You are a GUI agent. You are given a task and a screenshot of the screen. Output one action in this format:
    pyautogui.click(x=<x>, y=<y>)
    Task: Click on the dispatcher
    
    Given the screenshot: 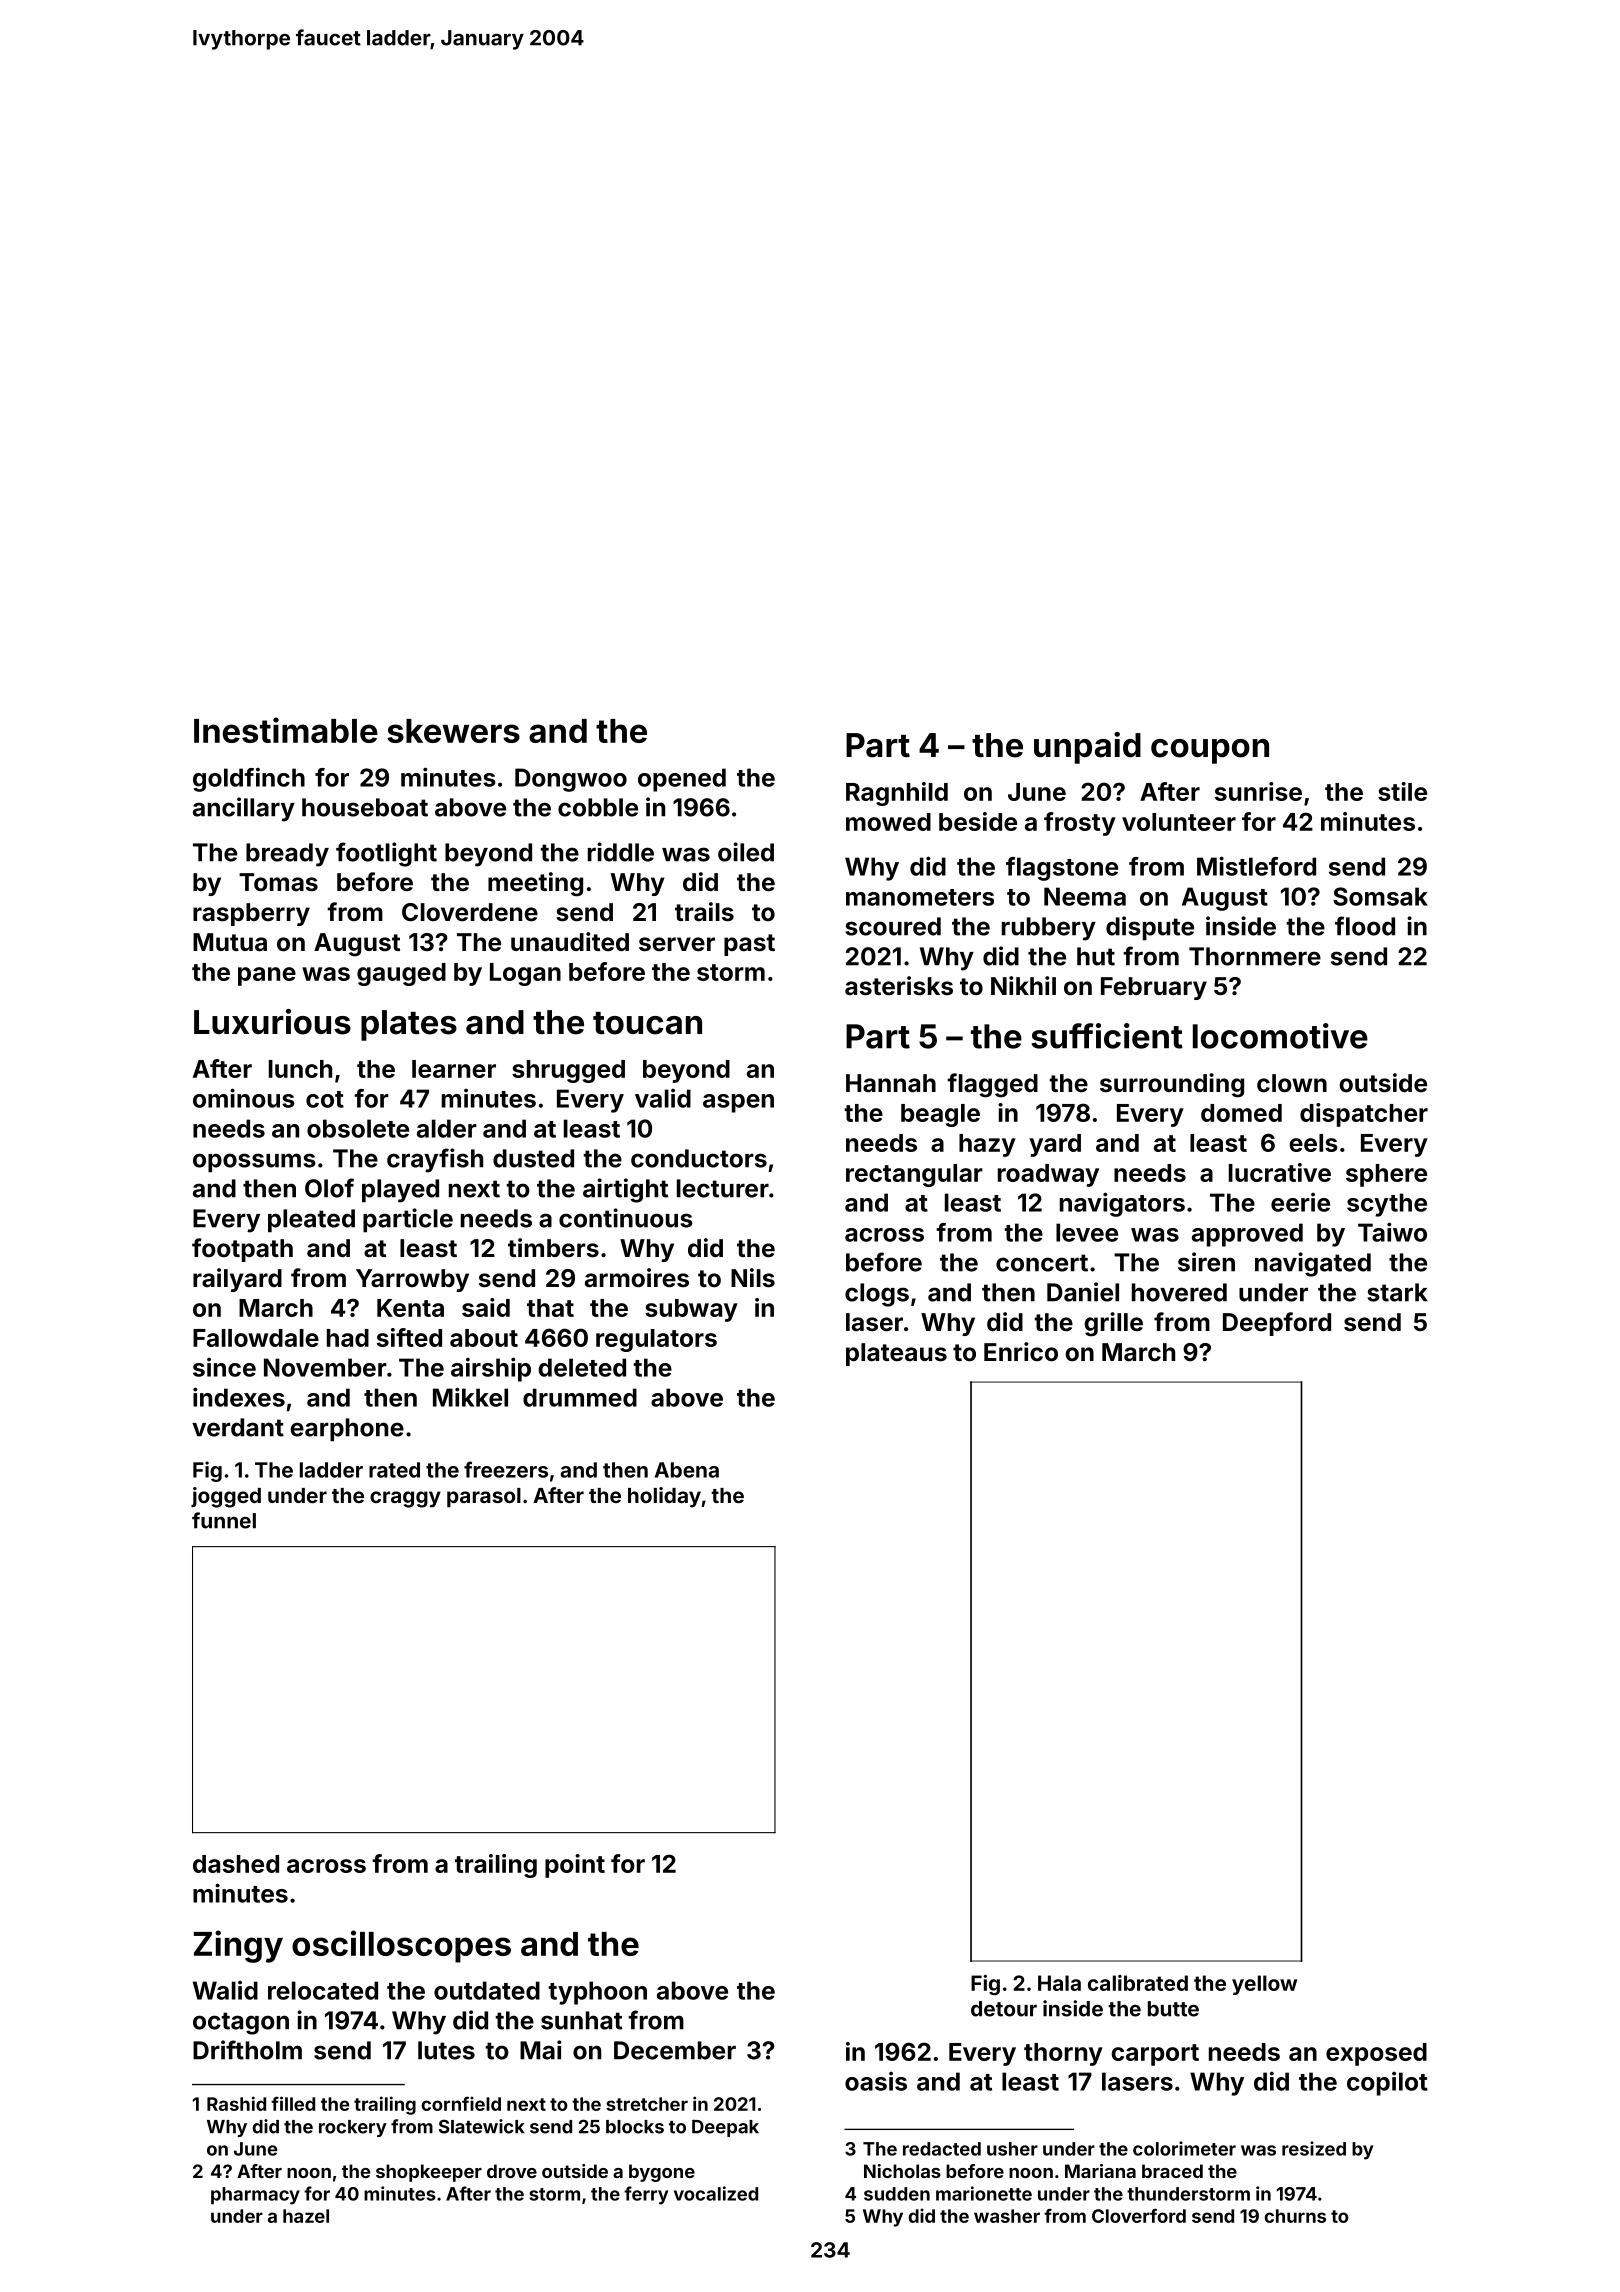 What is the action you would take?
    pyautogui.click(x=1364, y=1115)
